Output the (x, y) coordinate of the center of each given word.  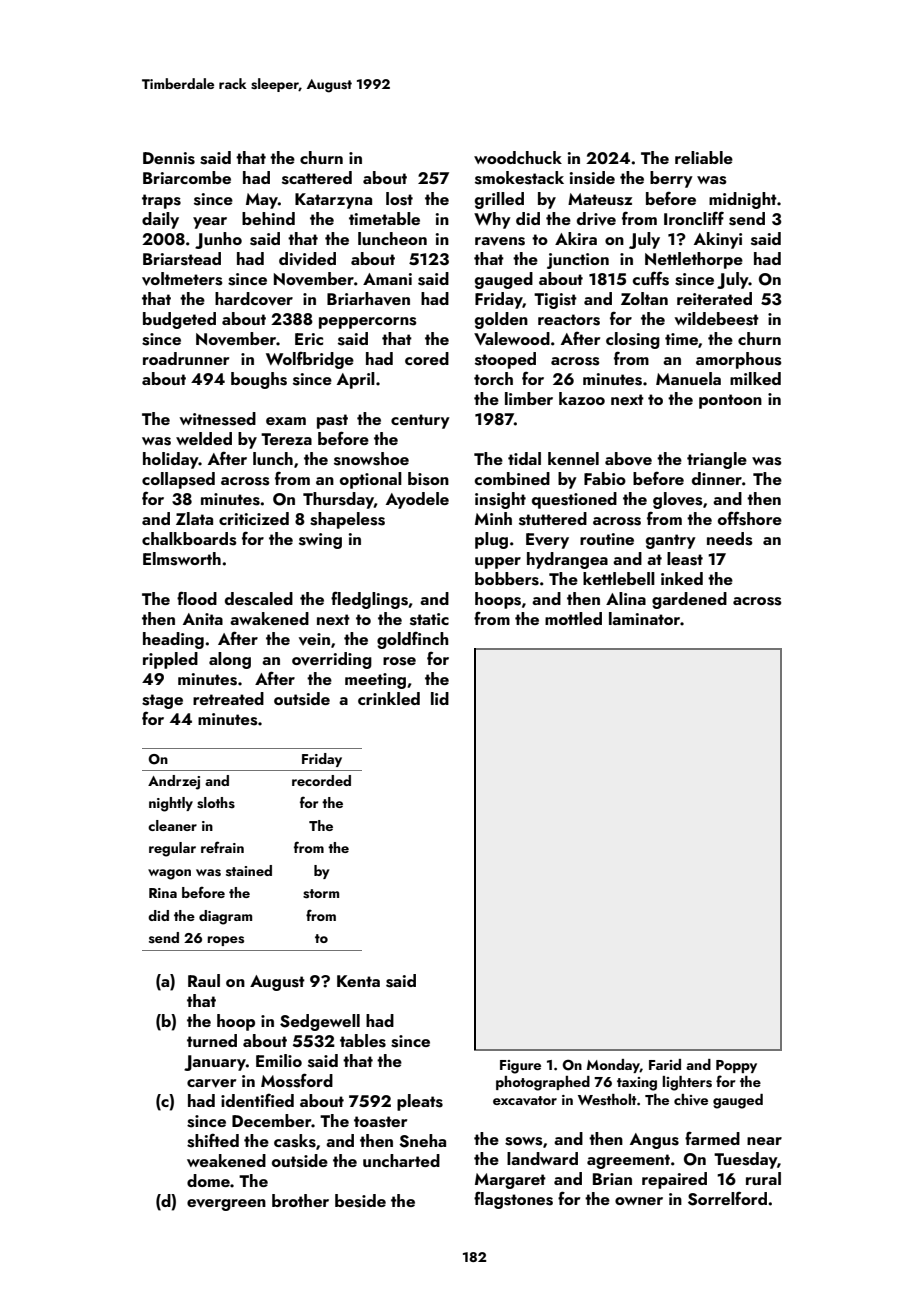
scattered (317, 178)
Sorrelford (727, 1198)
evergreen (226, 1205)
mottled (573, 618)
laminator (644, 618)
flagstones (513, 1200)
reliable (704, 157)
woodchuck (518, 157)
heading (173, 640)
